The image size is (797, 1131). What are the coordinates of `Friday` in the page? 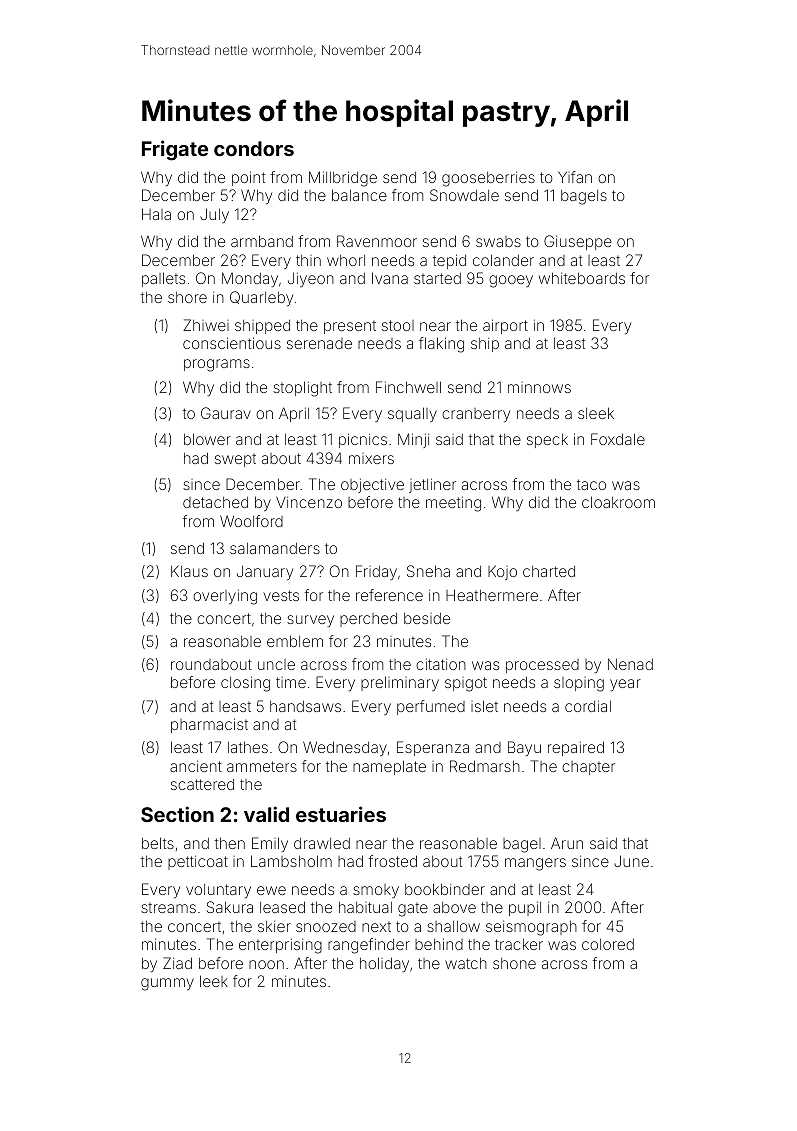 It's located at (376, 572).
